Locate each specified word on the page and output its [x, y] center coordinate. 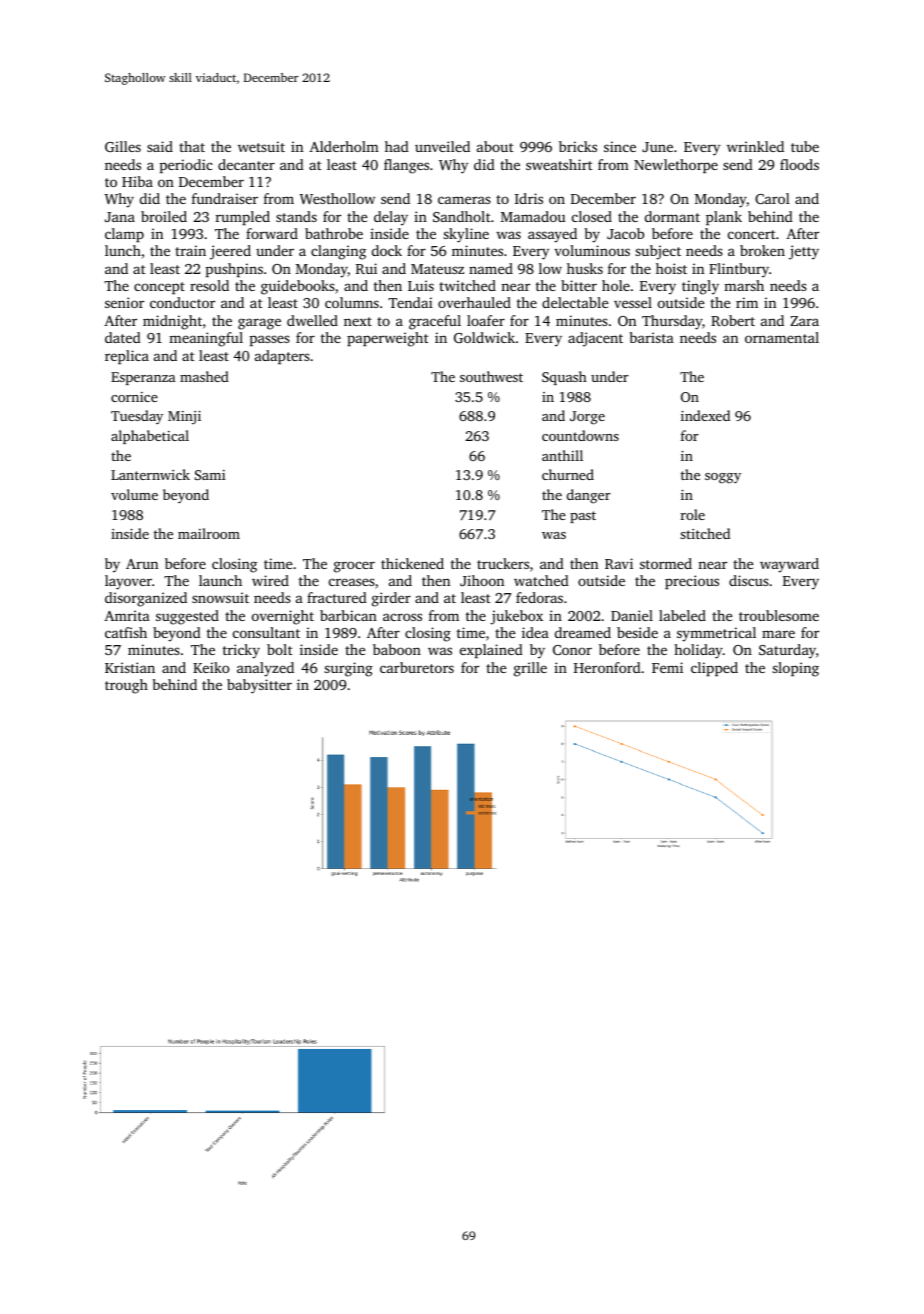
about [495, 146]
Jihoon [482, 580]
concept [159, 288]
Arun [142, 564]
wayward [789, 565]
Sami [210, 475]
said [160, 146]
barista [652, 337]
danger [589, 496]
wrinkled [755, 146]
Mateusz [437, 269]
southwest [491, 376]
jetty [804, 252]
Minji [184, 417]
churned [568, 474]
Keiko [211, 667]
